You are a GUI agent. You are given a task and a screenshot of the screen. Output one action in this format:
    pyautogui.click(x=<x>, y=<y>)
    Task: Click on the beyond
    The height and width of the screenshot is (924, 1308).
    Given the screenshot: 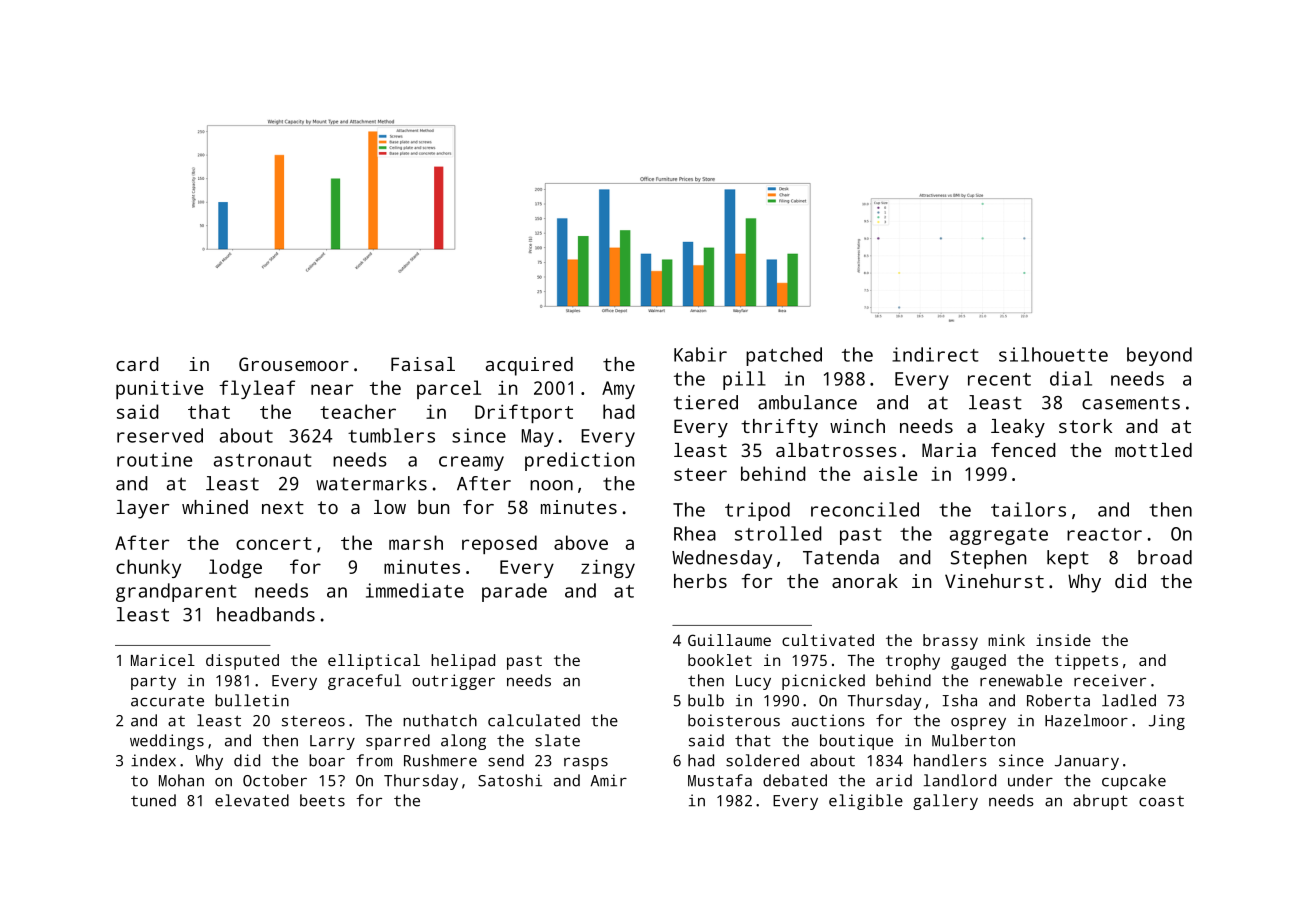 What is the action you would take?
    pyautogui.click(x=1159, y=356)
